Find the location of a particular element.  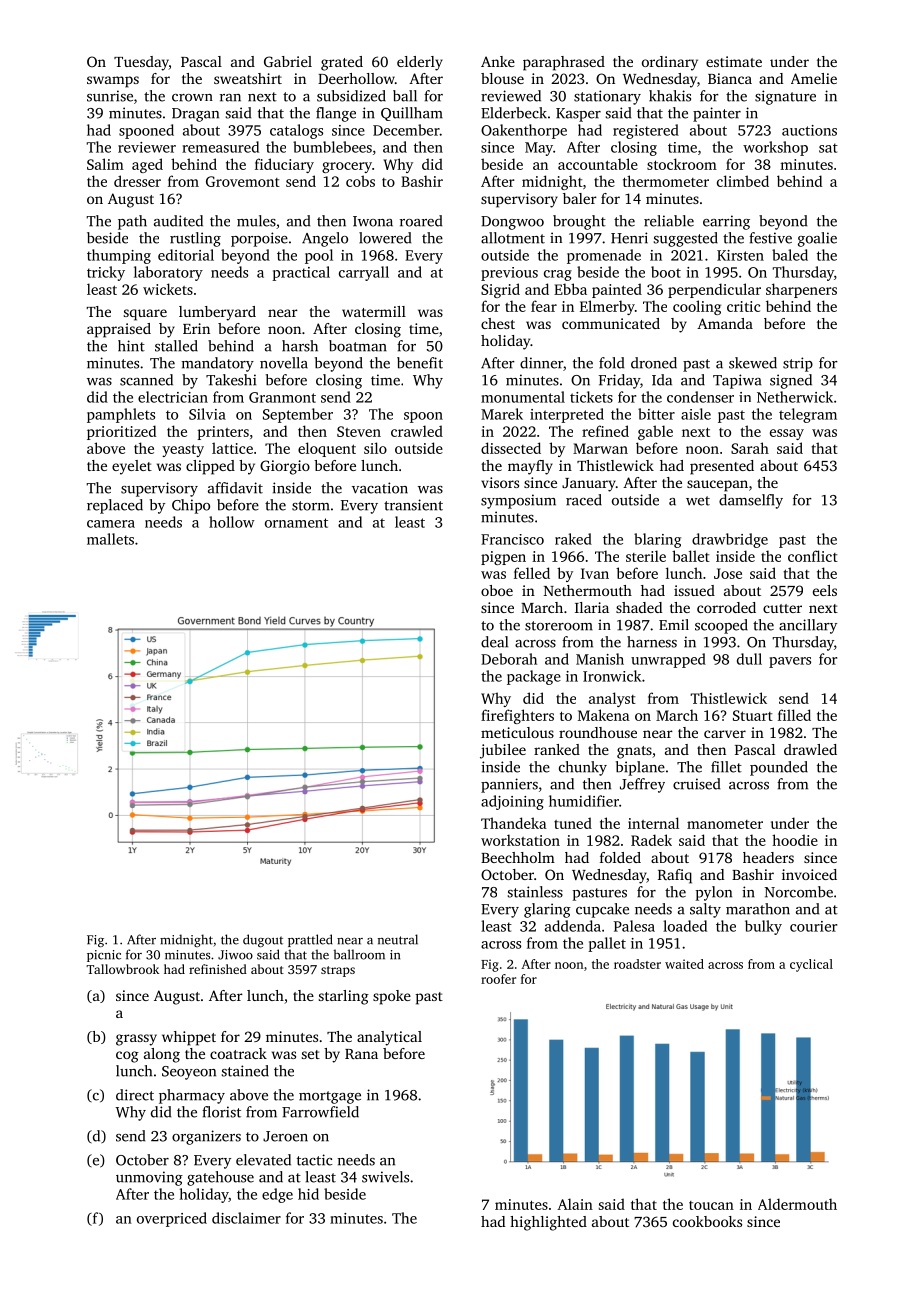

cooling is located at coordinates (697, 307).
